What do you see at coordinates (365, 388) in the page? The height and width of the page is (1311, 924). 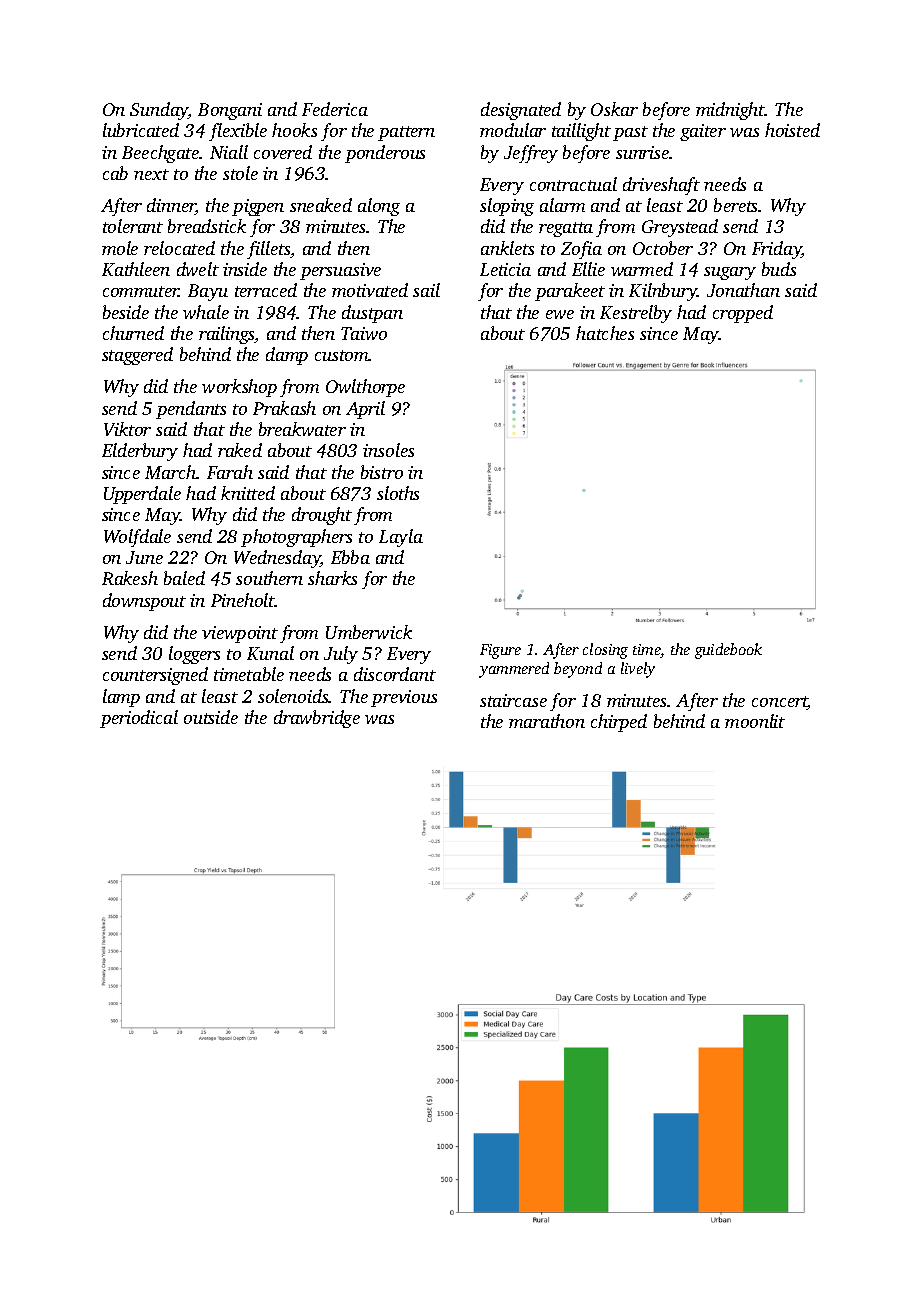 I see `Owlthorpe` at bounding box center [365, 388].
